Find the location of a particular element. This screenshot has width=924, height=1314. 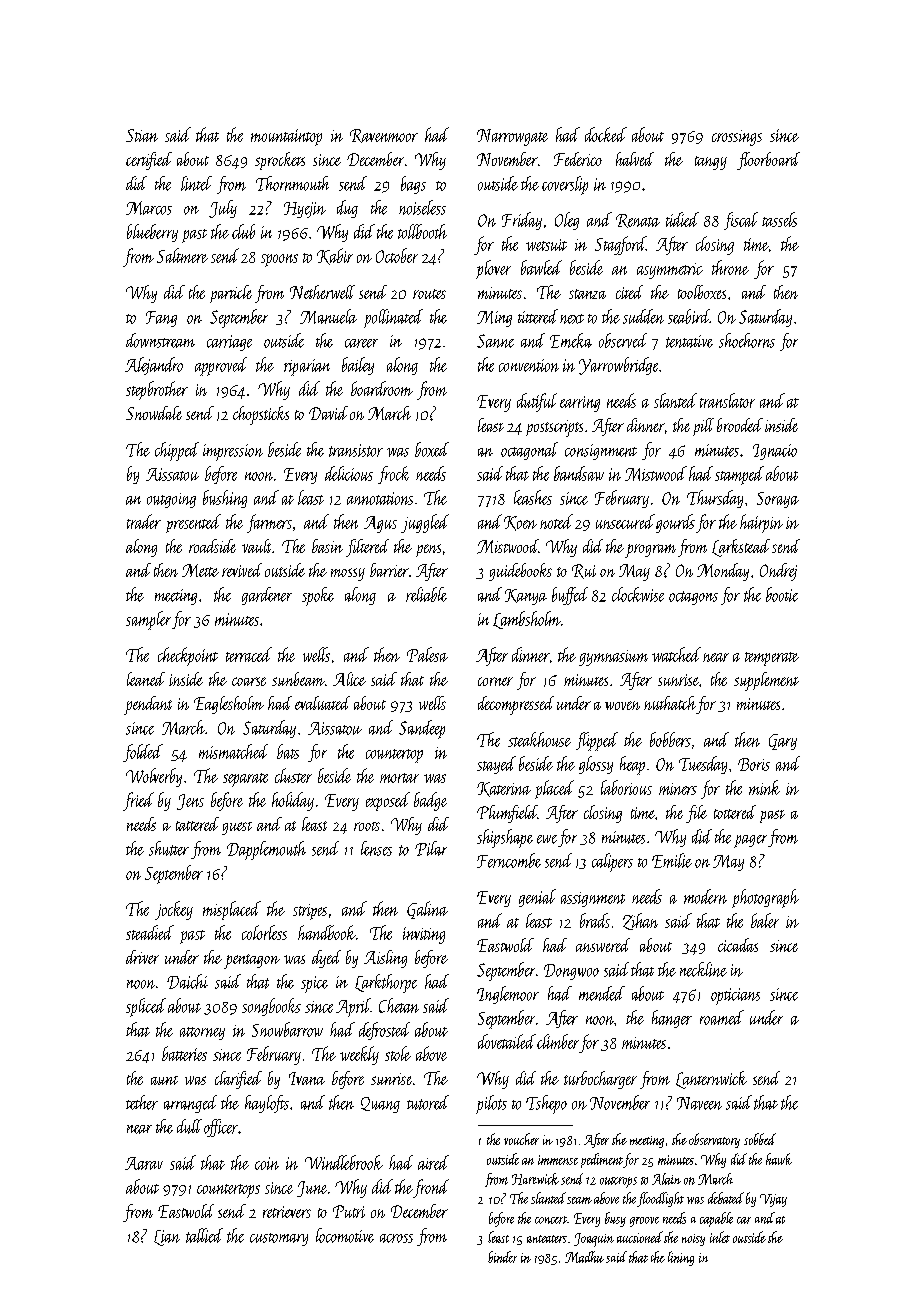

Wolverby is located at coordinates (154, 777).
